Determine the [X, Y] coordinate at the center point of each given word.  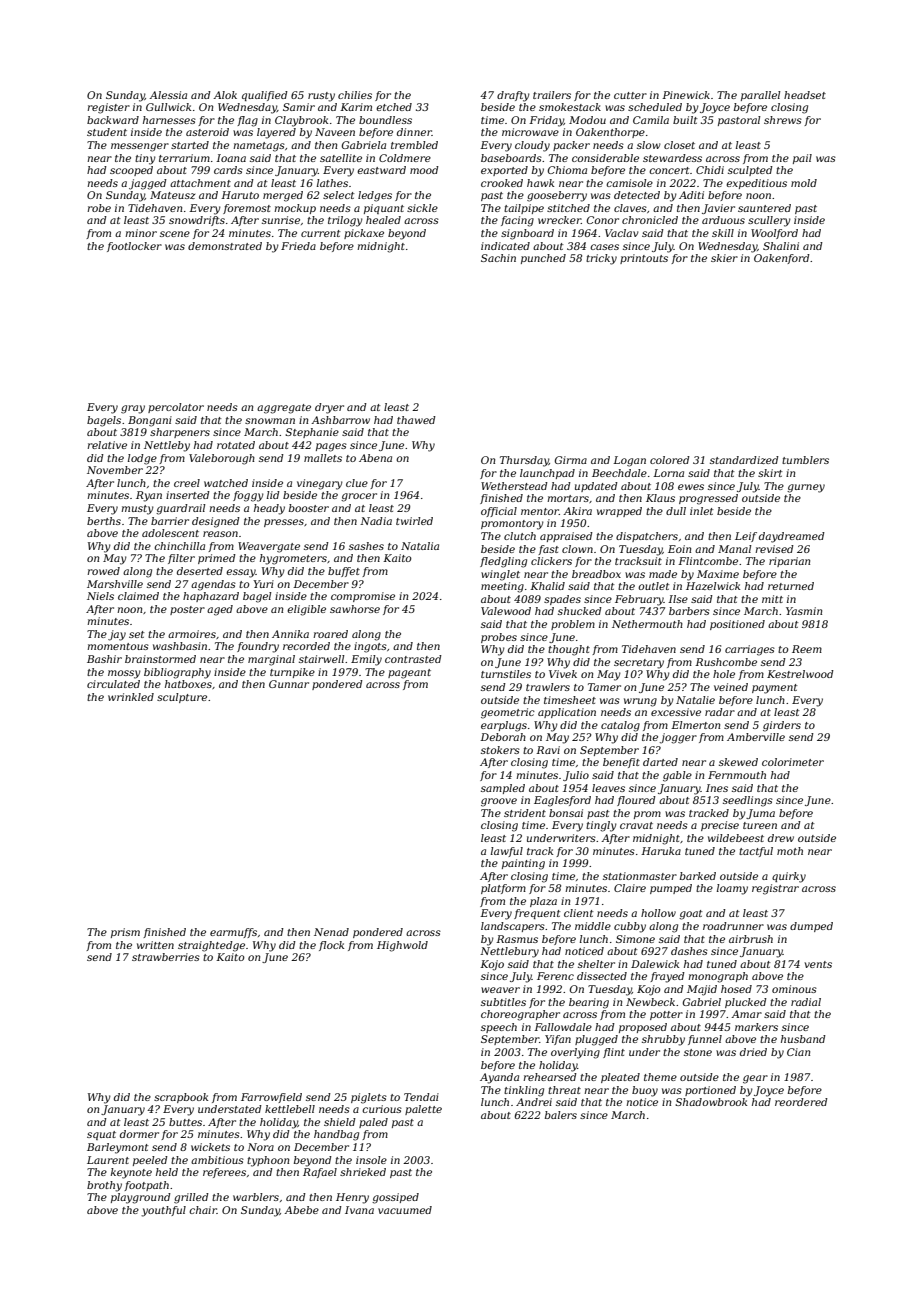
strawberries [166, 957]
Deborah [503, 737]
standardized [744, 460]
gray [133, 409]
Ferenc [555, 976]
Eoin [679, 549]
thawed [416, 420]
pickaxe [364, 234]
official [499, 512]
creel [187, 483]
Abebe [301, 1210]
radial [806, 1002]
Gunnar [289, 684]
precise [720, 826]
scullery [769, 221]
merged [283, 196]
